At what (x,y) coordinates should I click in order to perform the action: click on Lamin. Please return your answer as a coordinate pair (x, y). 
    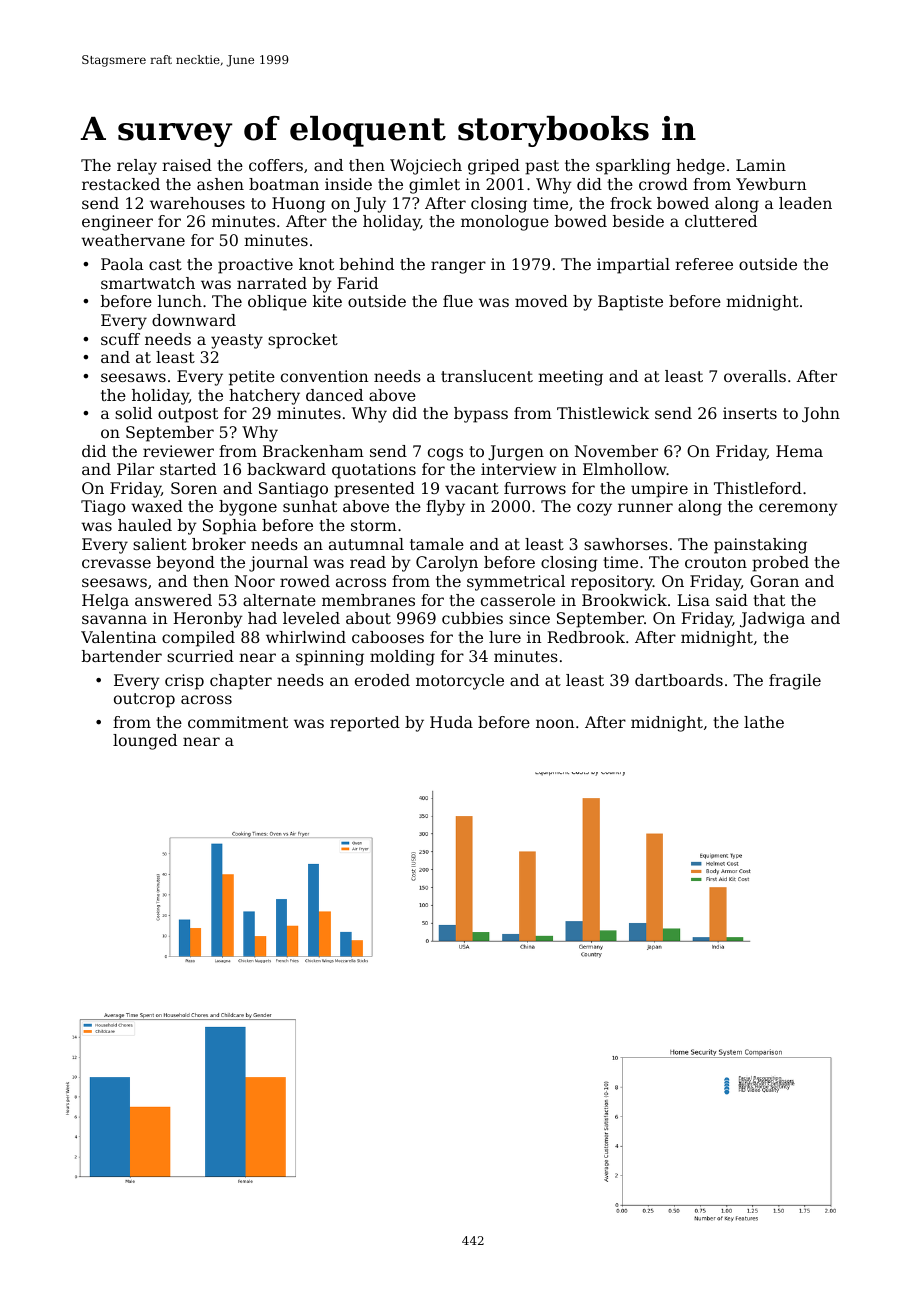
    Looking at the image, I should click on (761, 165).
